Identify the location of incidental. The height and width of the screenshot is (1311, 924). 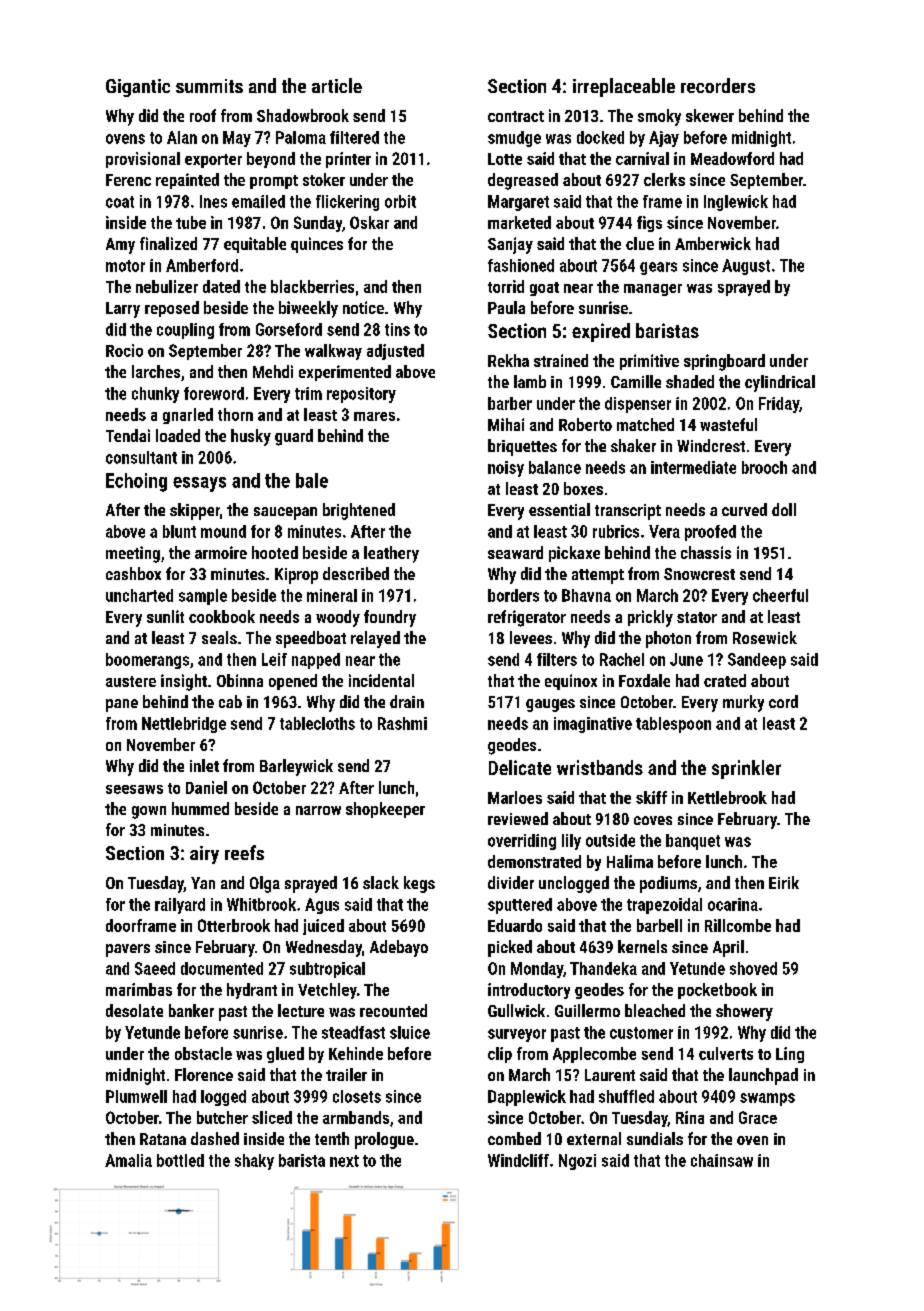
(381, 680).
